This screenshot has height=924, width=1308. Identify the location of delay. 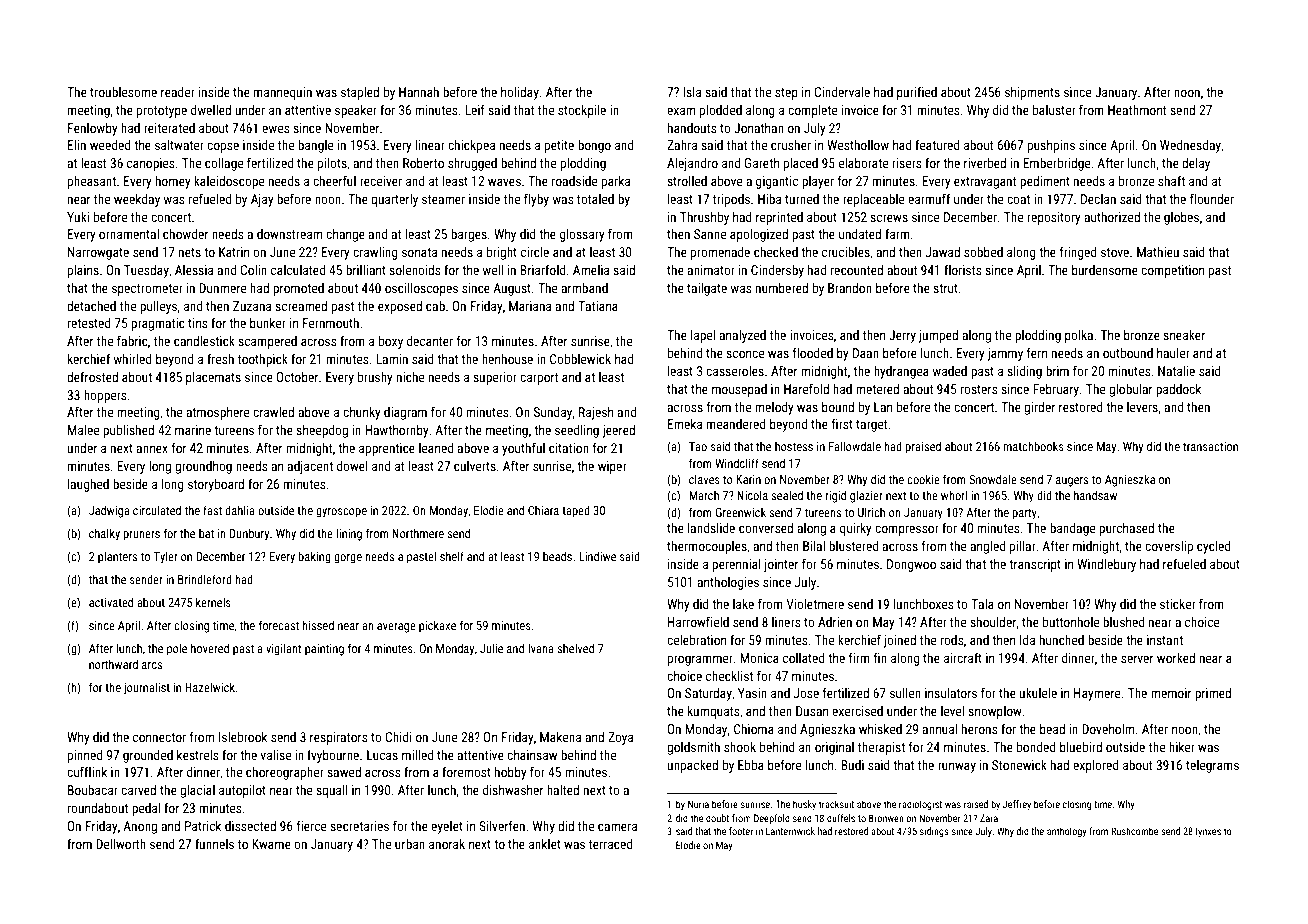
(1196, 164).
